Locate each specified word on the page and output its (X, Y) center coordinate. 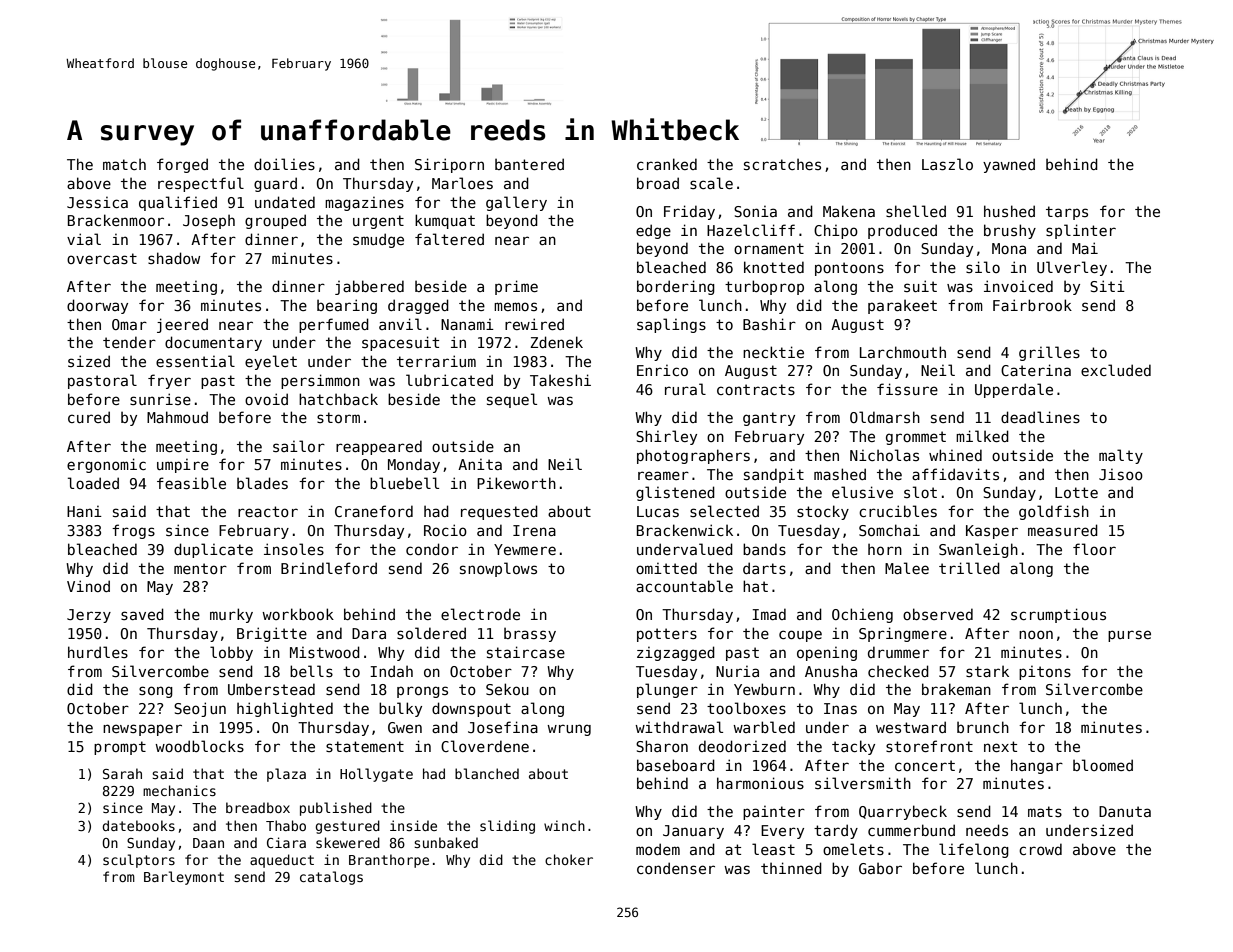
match (124, 164)
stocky (823, 512)
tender (129, 342)
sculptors (139, 861)
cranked (667, 164)
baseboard (676, 765)
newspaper (142, 730)
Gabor (880, 868)
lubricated (449, 380)
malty (1121, 456)
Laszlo (947, 164)
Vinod (88, 586)
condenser (676, 868)
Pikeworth (516, 483)
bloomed (1103, 765)
